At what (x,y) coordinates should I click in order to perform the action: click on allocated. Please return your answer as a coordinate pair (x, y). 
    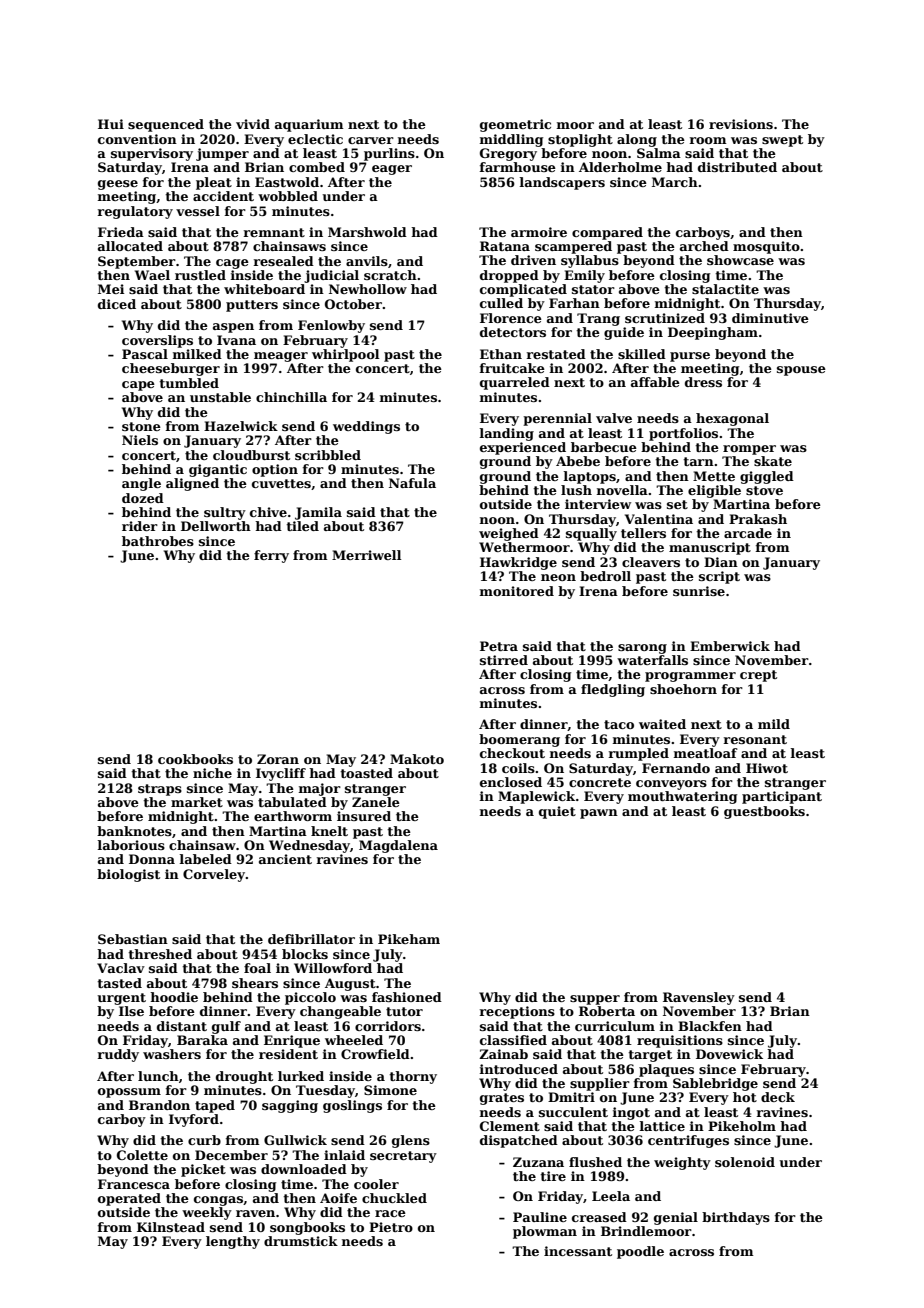
    Looking at the image, I should click on (130, 246).
